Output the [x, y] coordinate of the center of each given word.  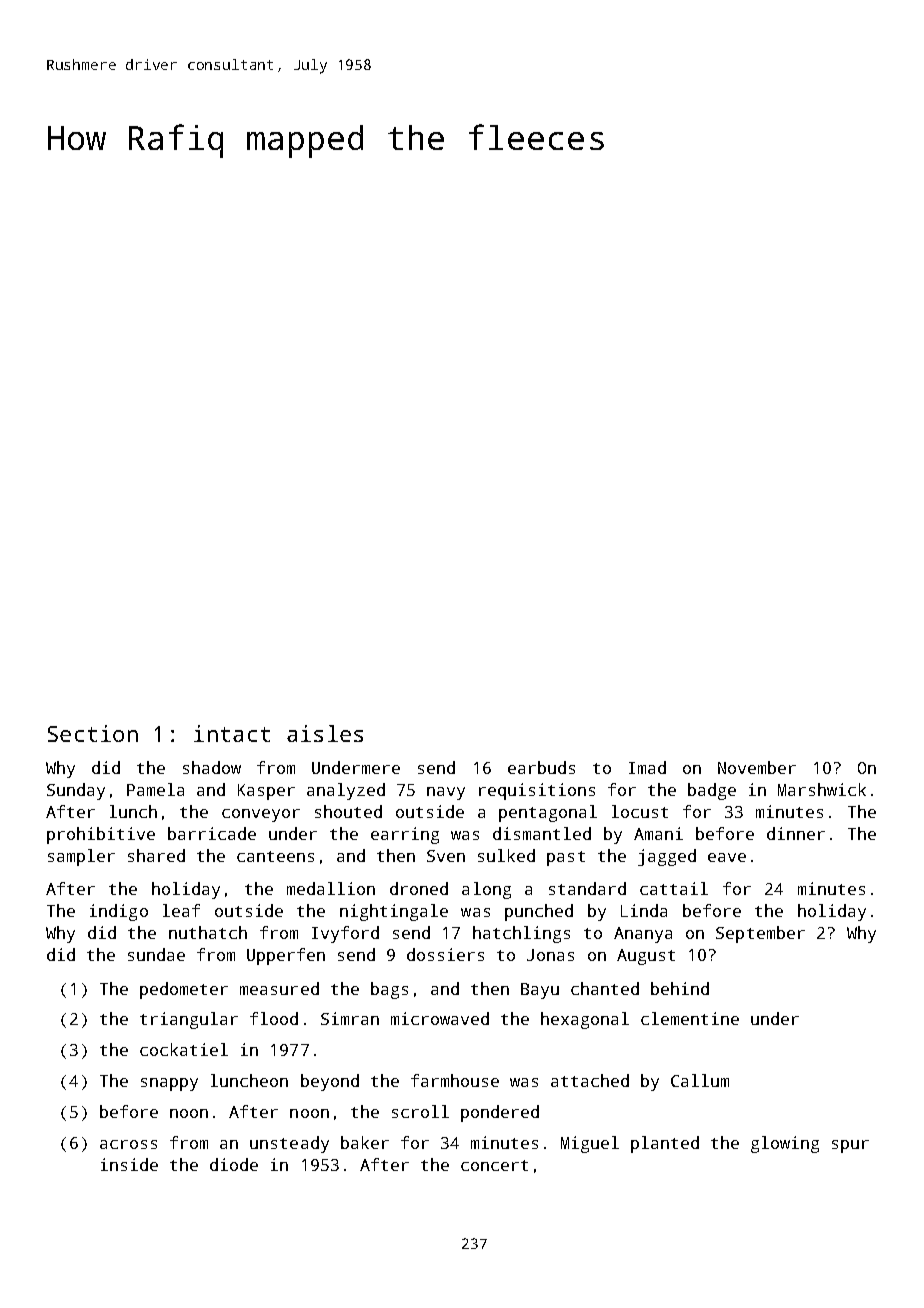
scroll [420, 1111]
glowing [785, 1144]
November [757, 767]
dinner [796, 833]
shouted [348, 811]
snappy [169, 1084]
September [760, 934]
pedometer [184, 990]
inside [129, 1164]
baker [365, 1142]
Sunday [76, 791]
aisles [325, 733]
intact [232, 733]
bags [389, 990]
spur [850, 1146]
